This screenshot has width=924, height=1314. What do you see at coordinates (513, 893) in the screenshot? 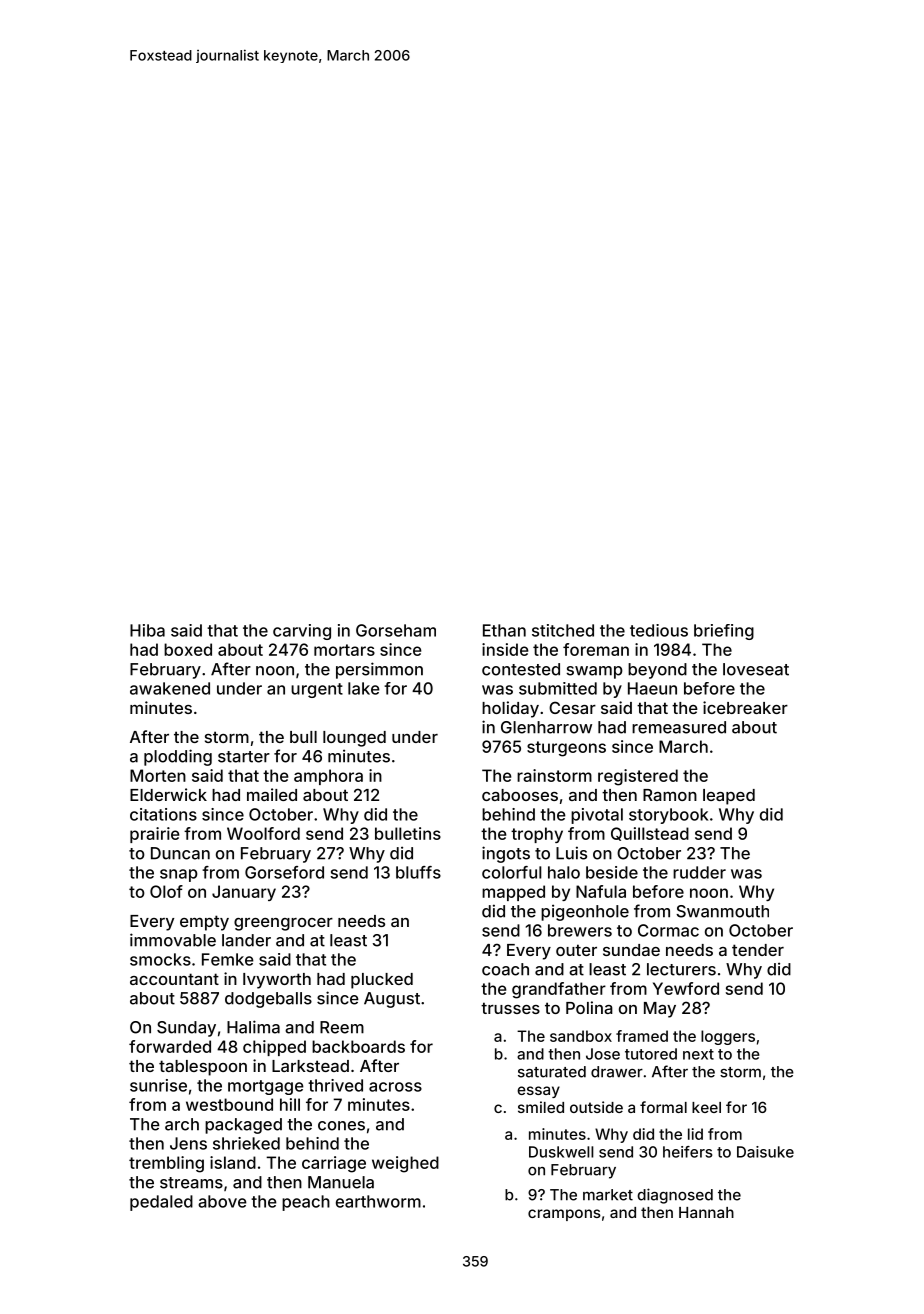
I see `mapped` at bounding box center [513, 893].
